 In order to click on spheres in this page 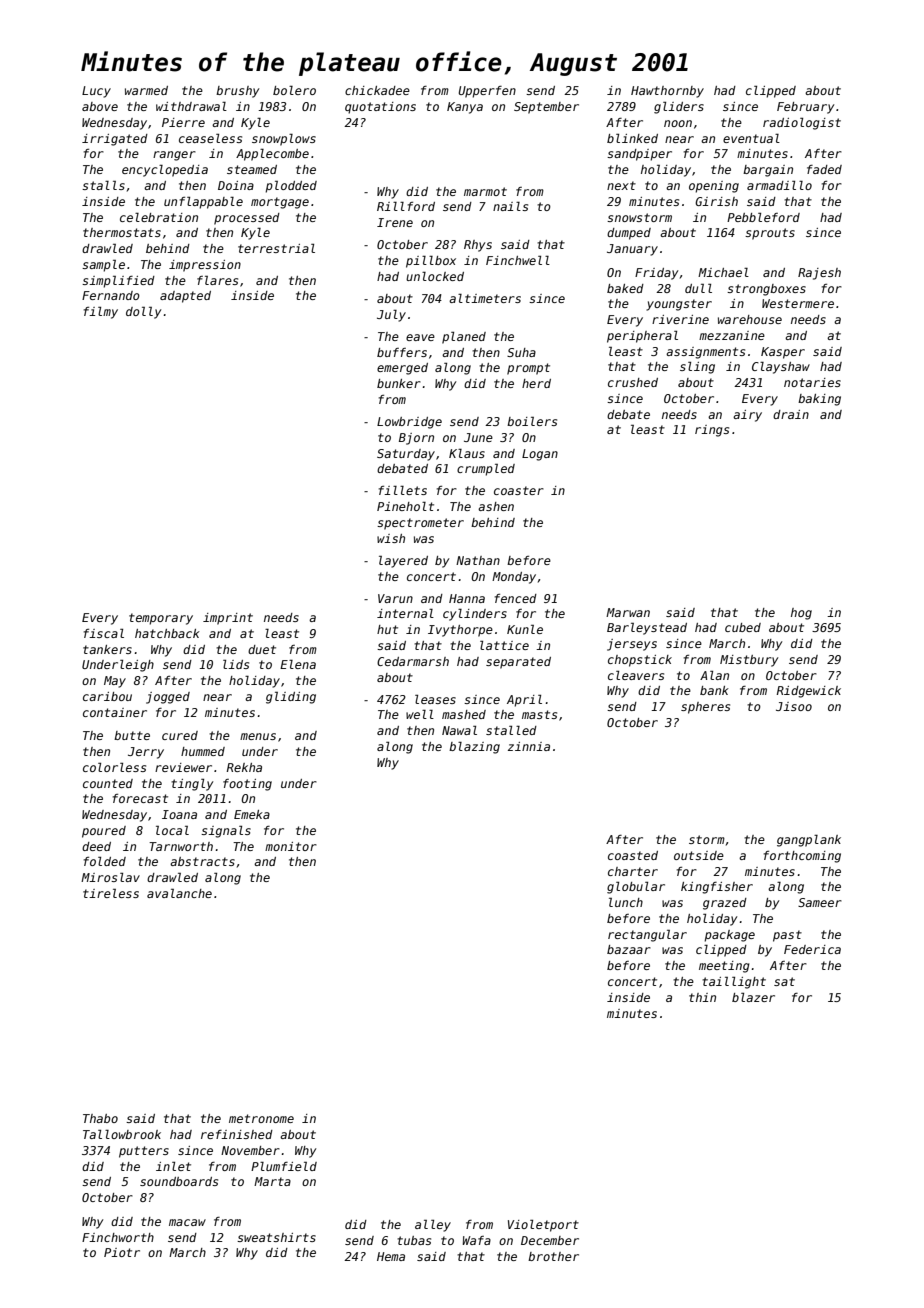, I will do `click(705, 708)`.
